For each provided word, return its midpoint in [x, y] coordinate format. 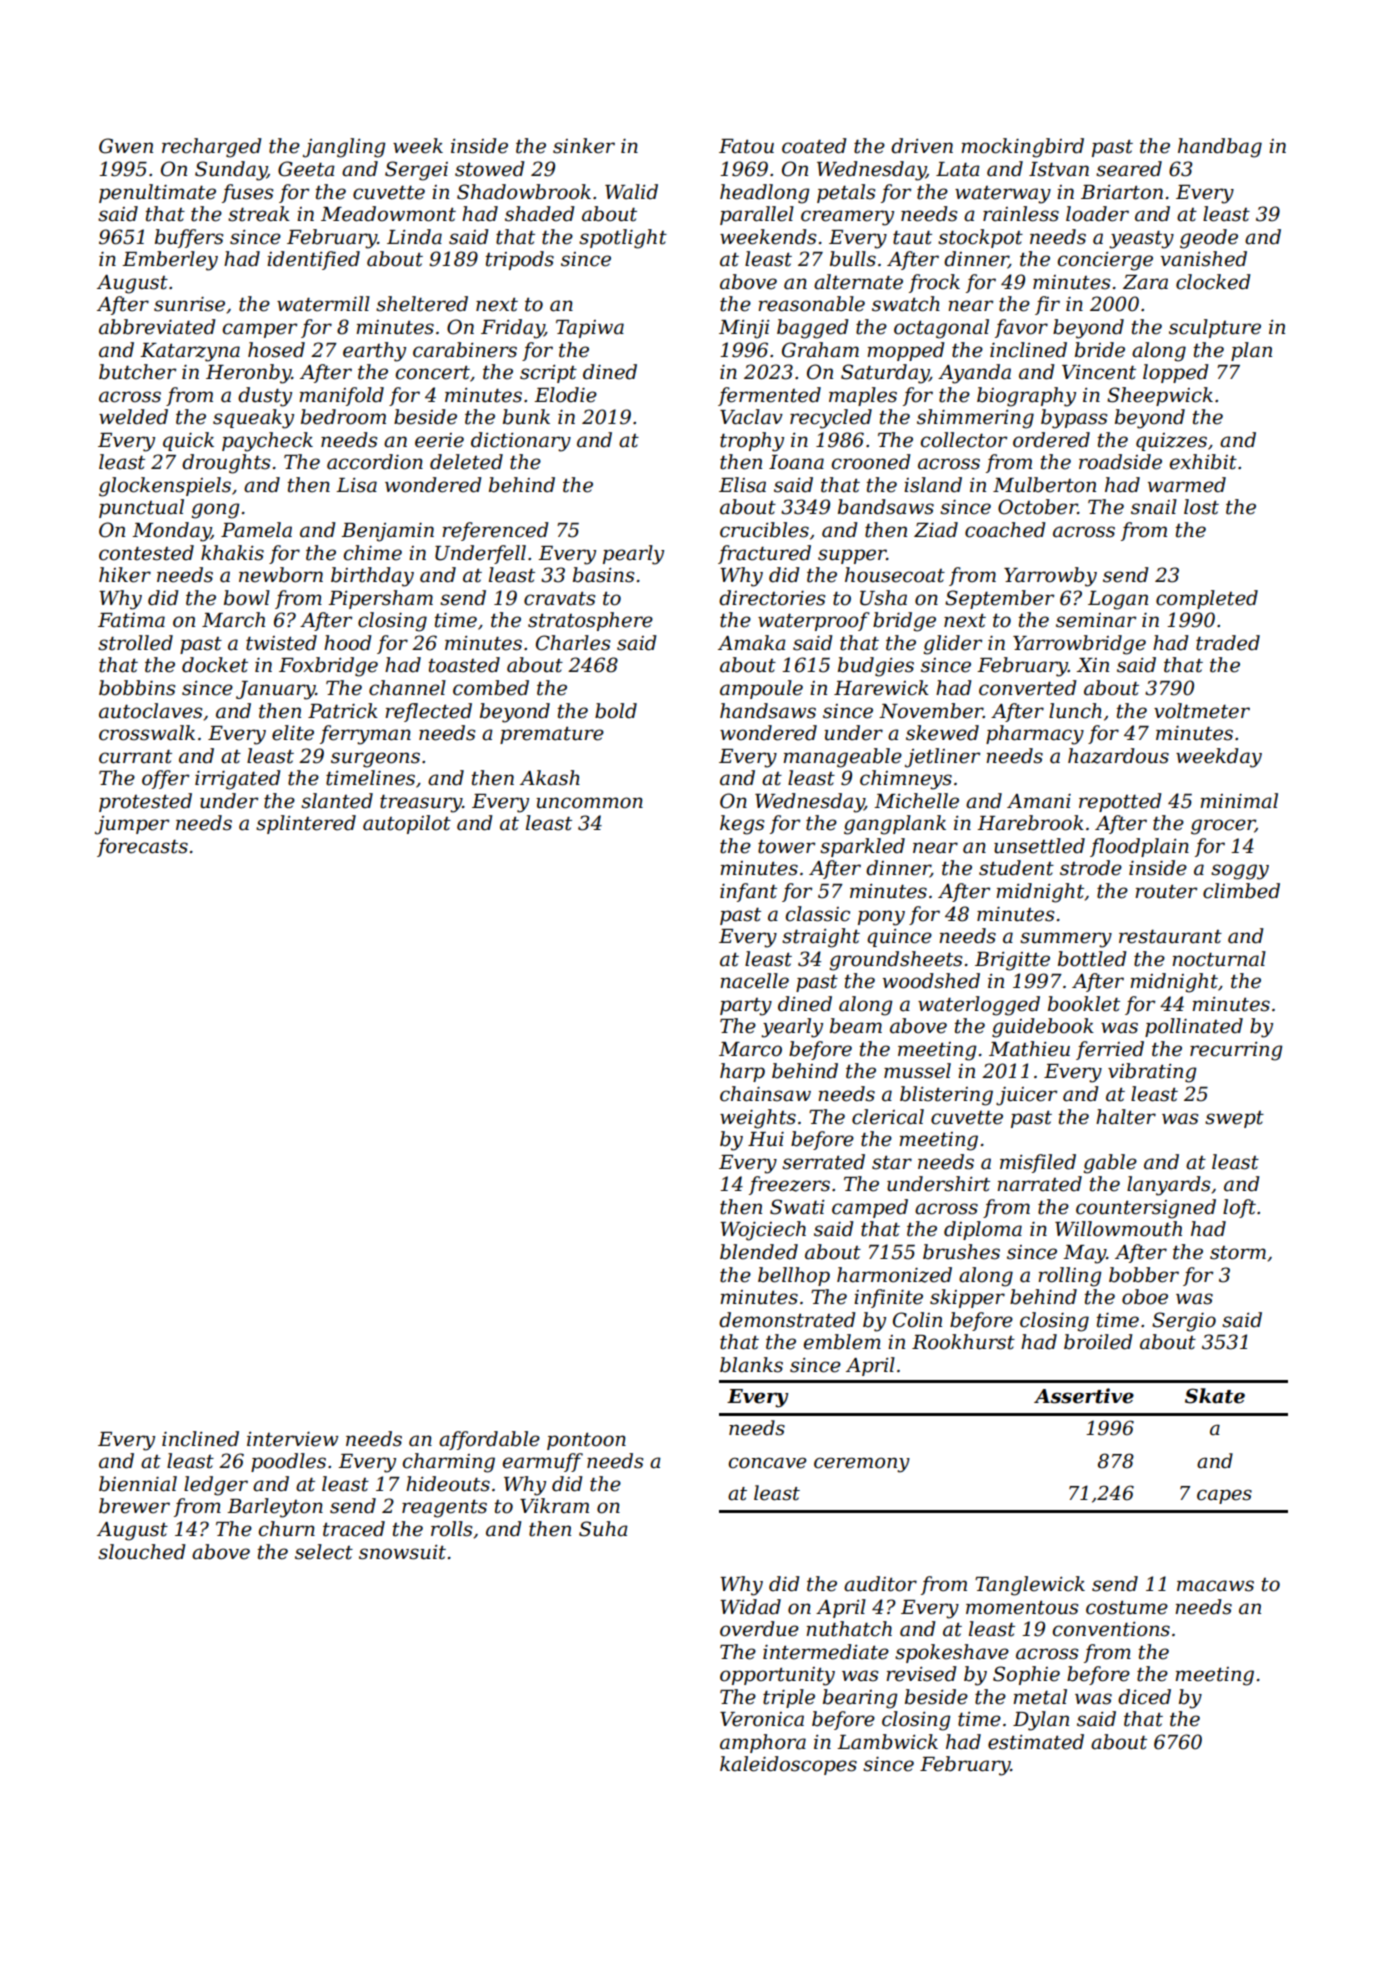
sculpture [1215, 328]
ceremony [862, 1465]
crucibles [764, 530]
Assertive [1084, 1396]
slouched [142, 1552]
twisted [281, 643]
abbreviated [157, 327]
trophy [752, 442]
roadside [1120, 462]
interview [292, 1439]
